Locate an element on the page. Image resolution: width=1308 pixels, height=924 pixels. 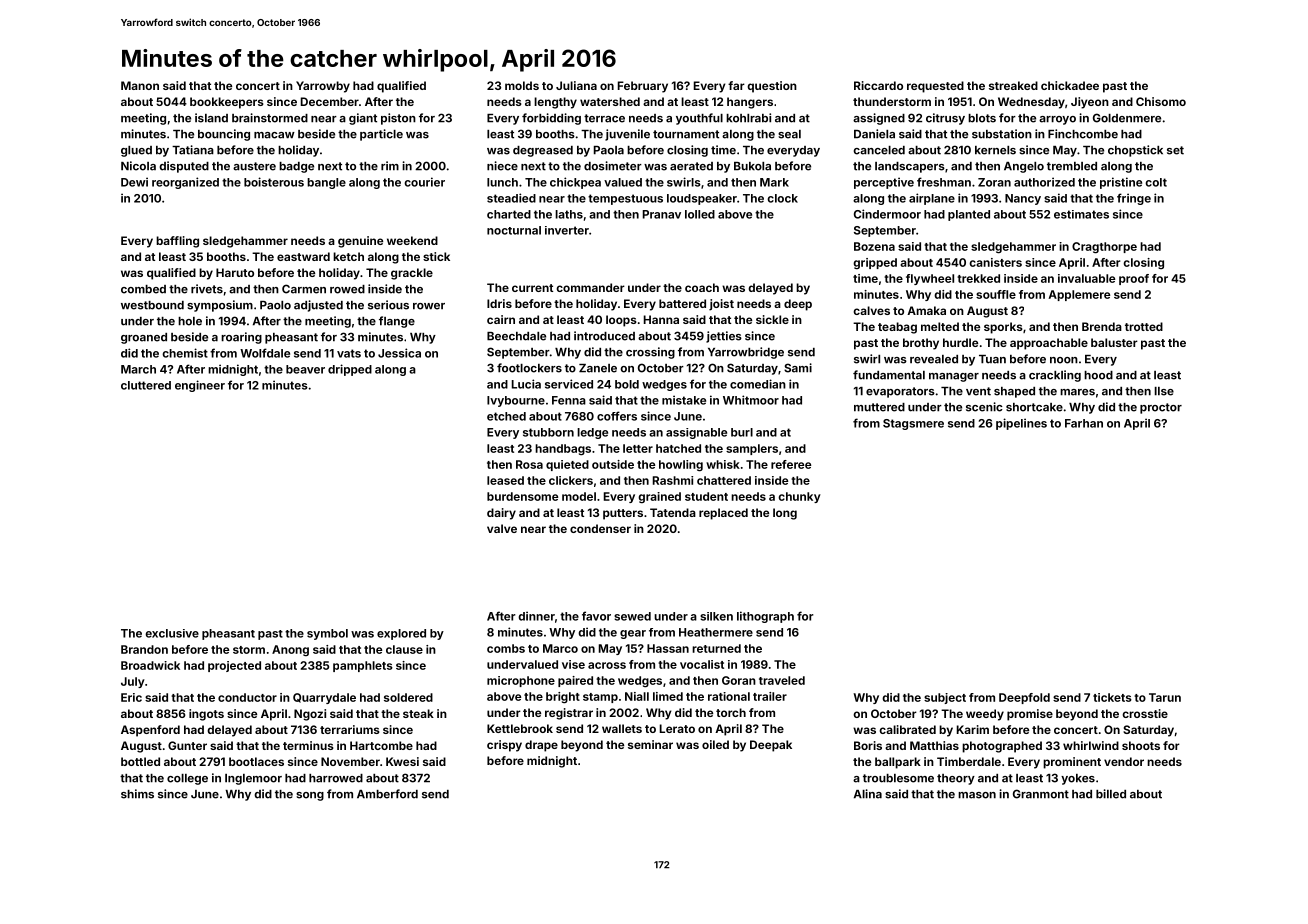
lolled is located at coordinates (700, 214).
